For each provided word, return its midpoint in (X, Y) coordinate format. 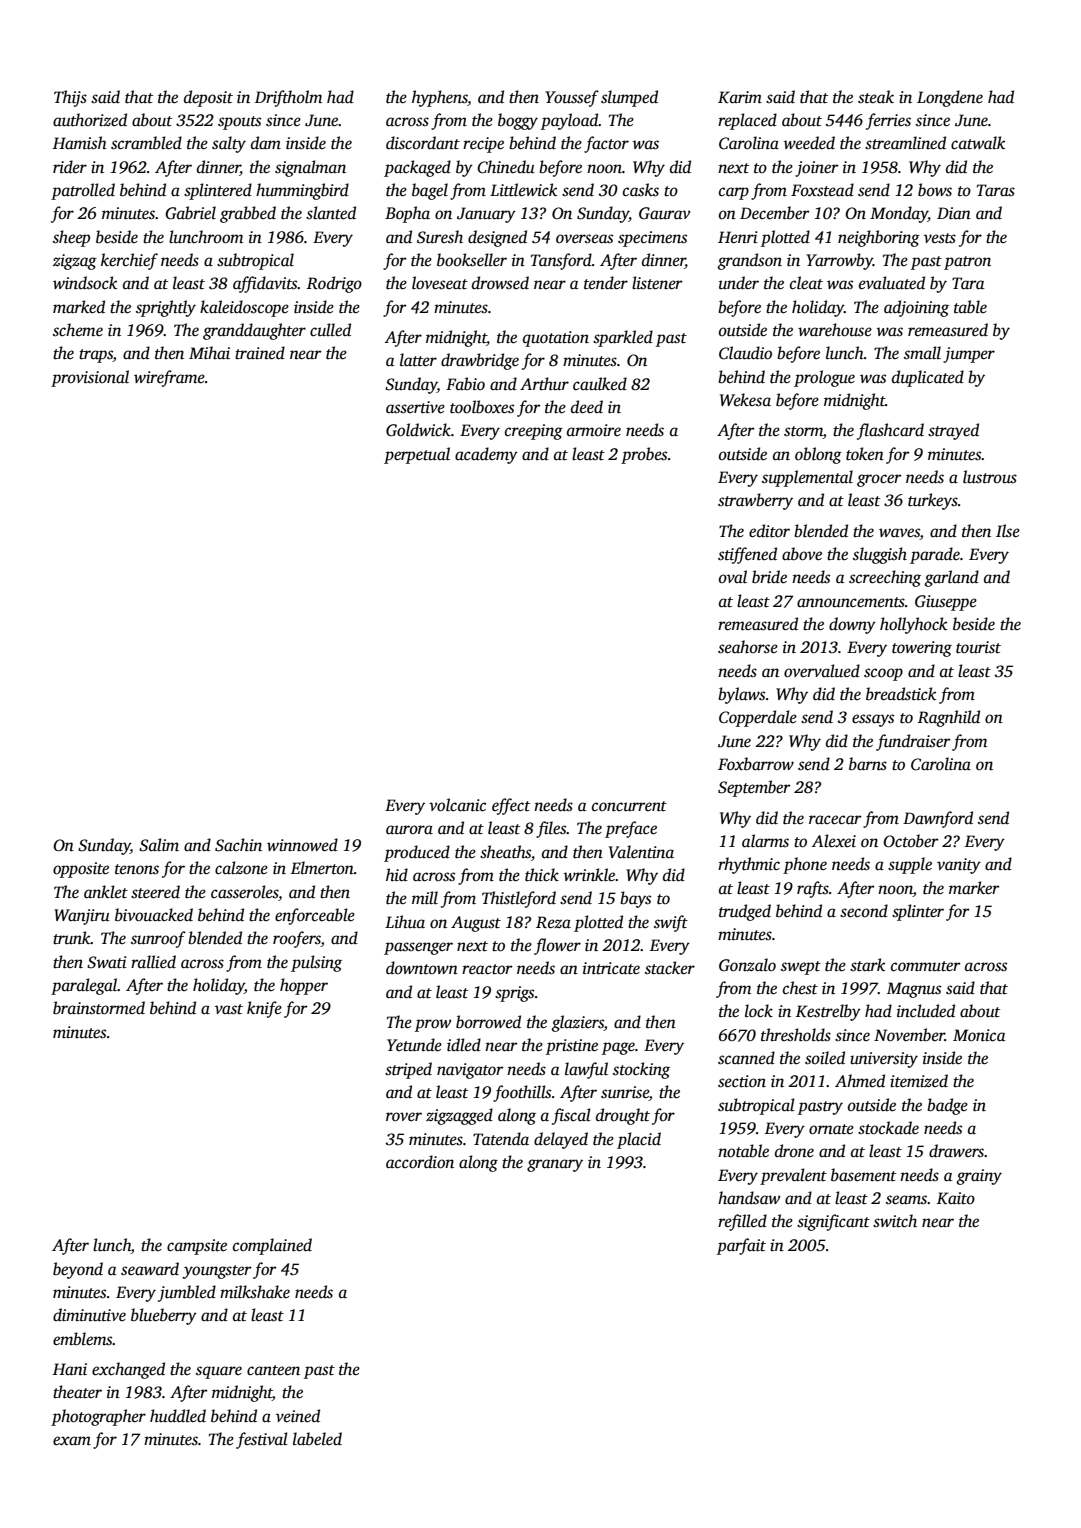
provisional (90, 378)
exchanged (128, 1370)
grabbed (248, 214)
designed (497, 238)
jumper (969, 355)
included (926, 1010)
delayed (561, 1140)
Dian (954, 213)
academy (486, 455)
